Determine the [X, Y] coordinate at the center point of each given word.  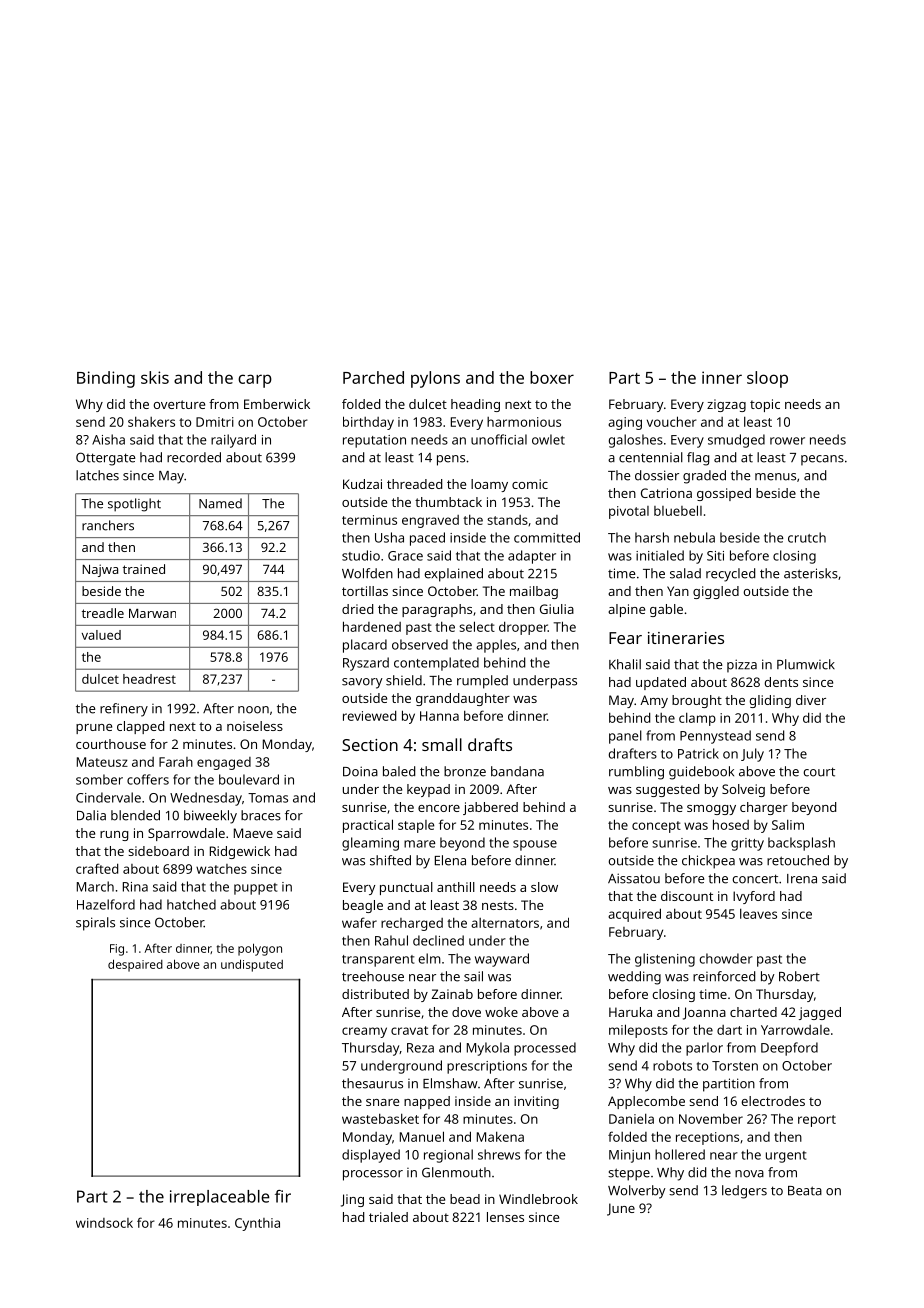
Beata [805, 1191]
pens [451, 460]
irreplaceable [220, 1198]
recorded [194, 457]
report [817, 1121]
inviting [536, 1102]
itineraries [686, 638]
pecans [822, 460]
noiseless [255, 726]
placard [365, 646]
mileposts [638, 1031]
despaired [135, 965]
